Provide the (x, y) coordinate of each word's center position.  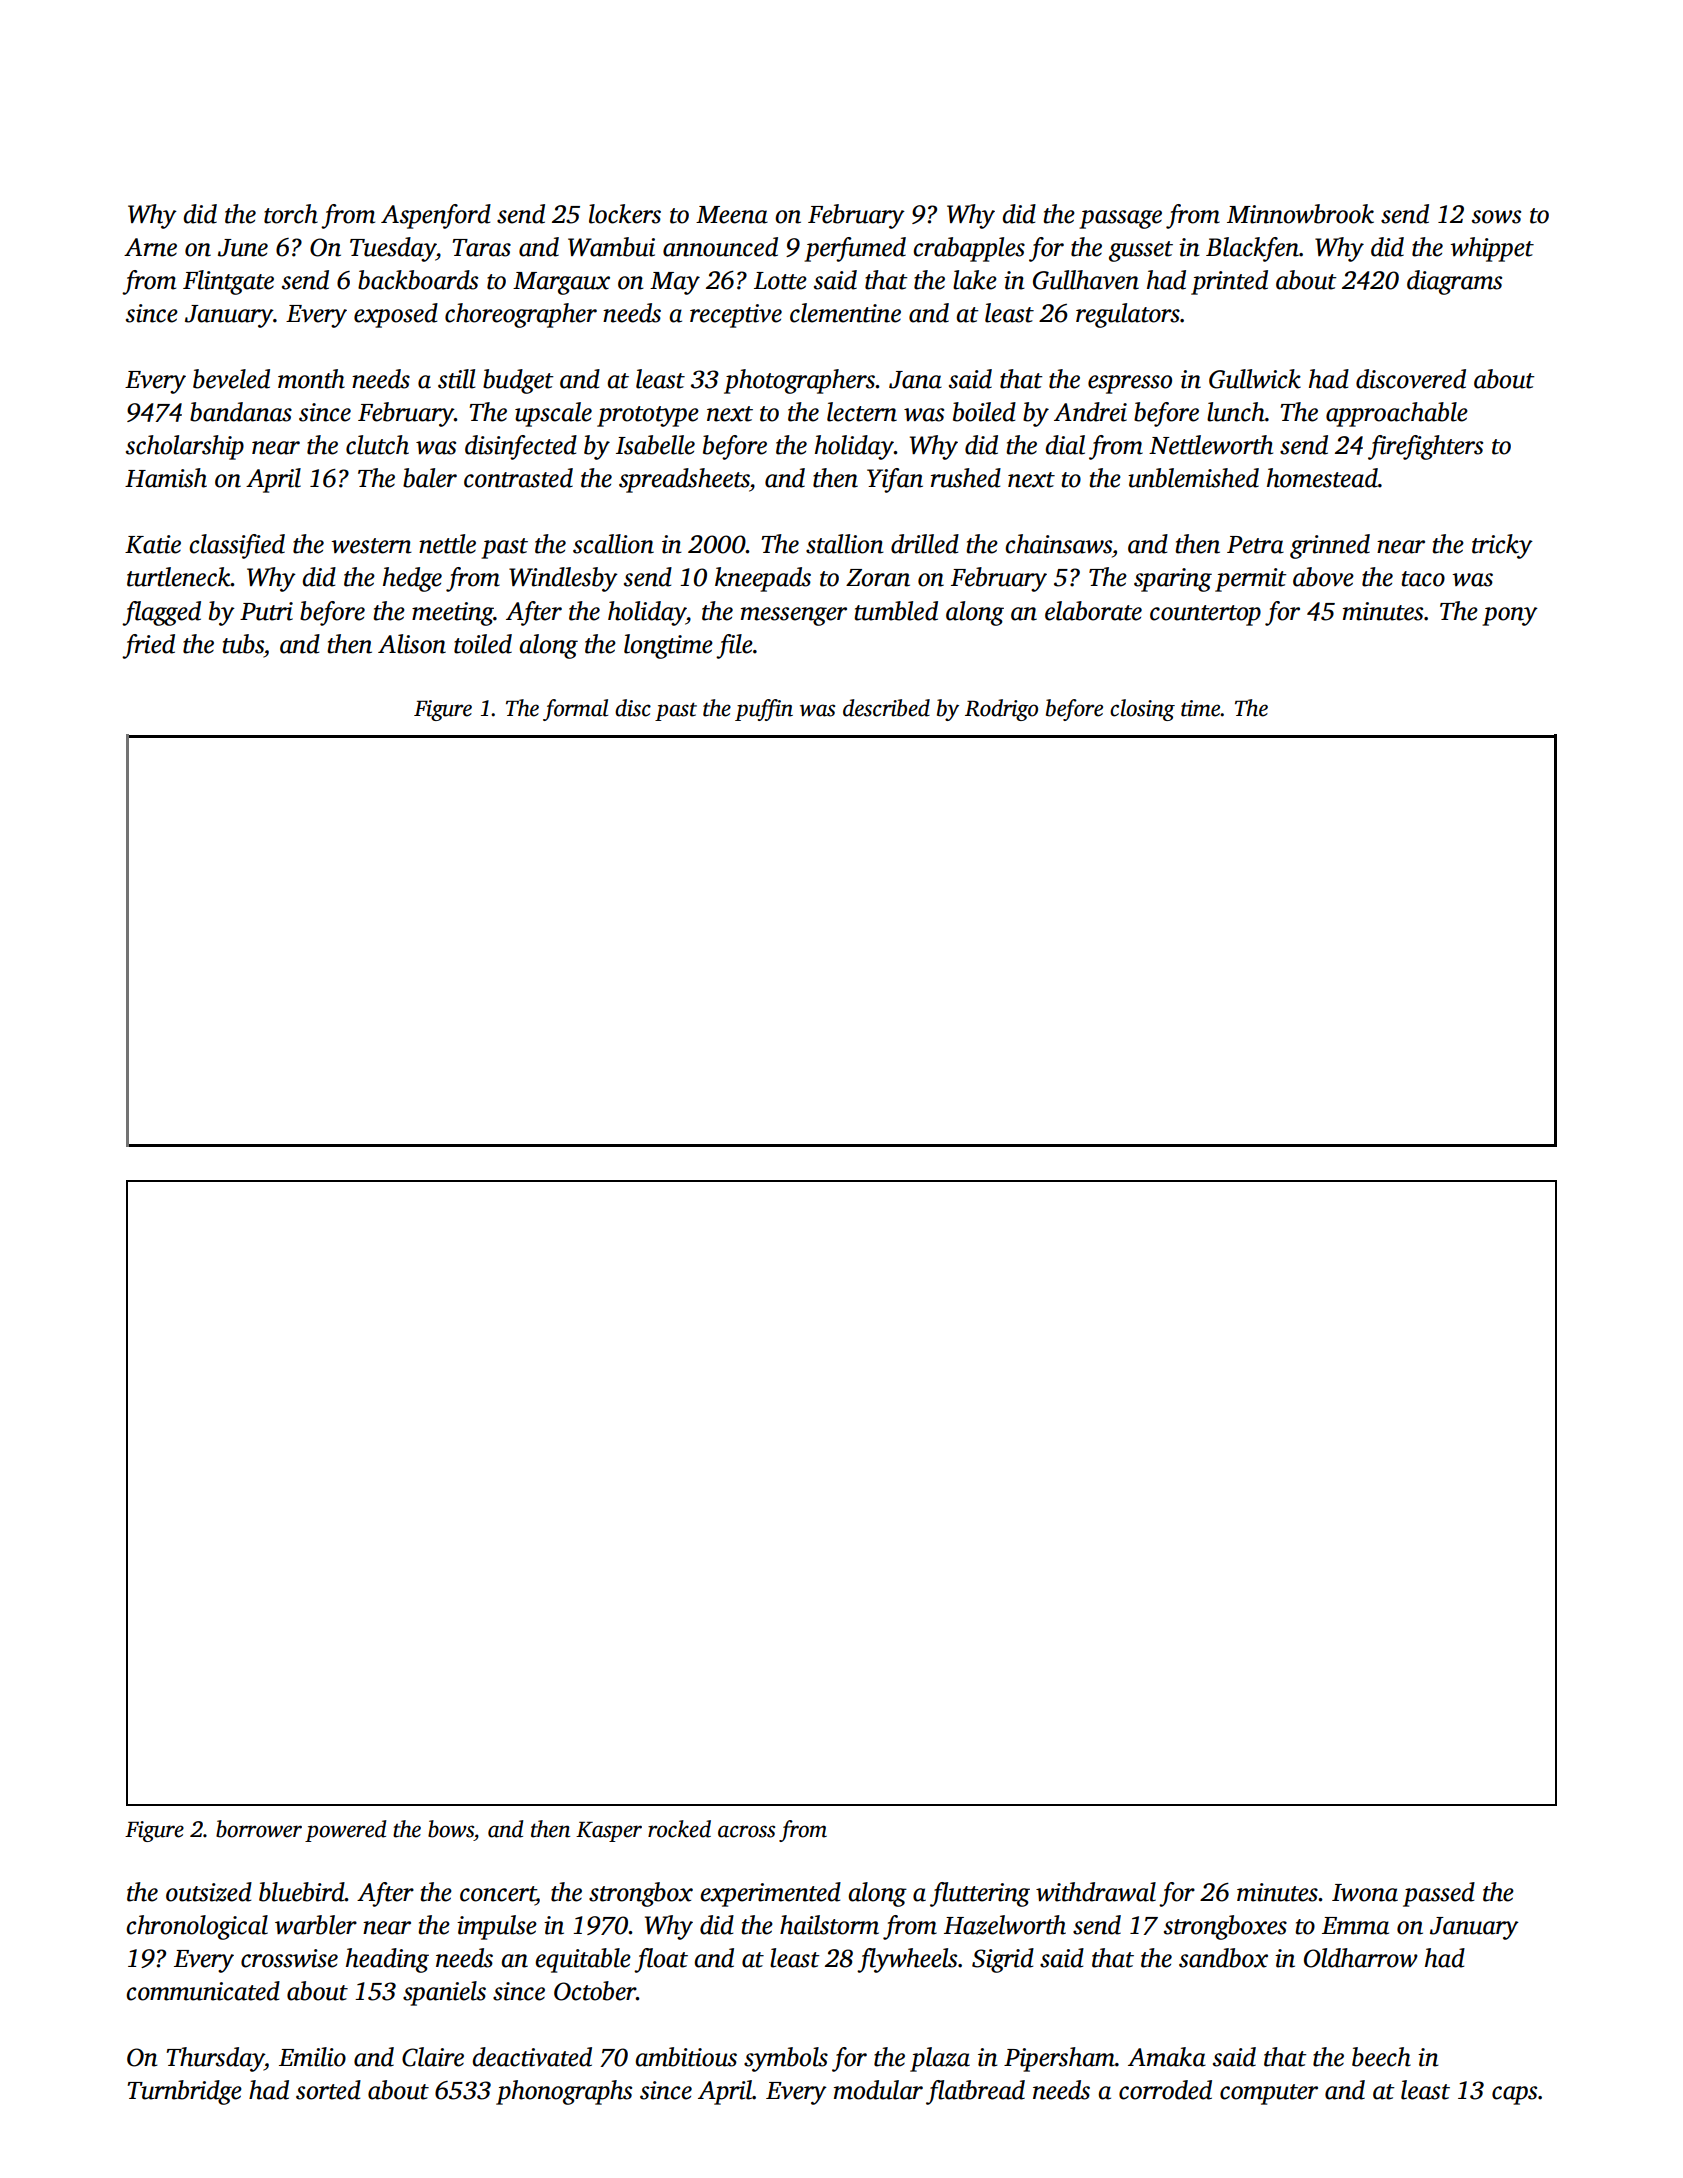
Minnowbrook (1300, 214)
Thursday (215, 2059)
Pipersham (1059, 2059)
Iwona (1365, 1893)
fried (148, 646)
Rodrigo (1001, 710)
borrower (259, 1829)
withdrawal (1096, 1892)
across (746, 1831)
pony (1510, 616)
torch (291, 214)
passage (1120, 219)
